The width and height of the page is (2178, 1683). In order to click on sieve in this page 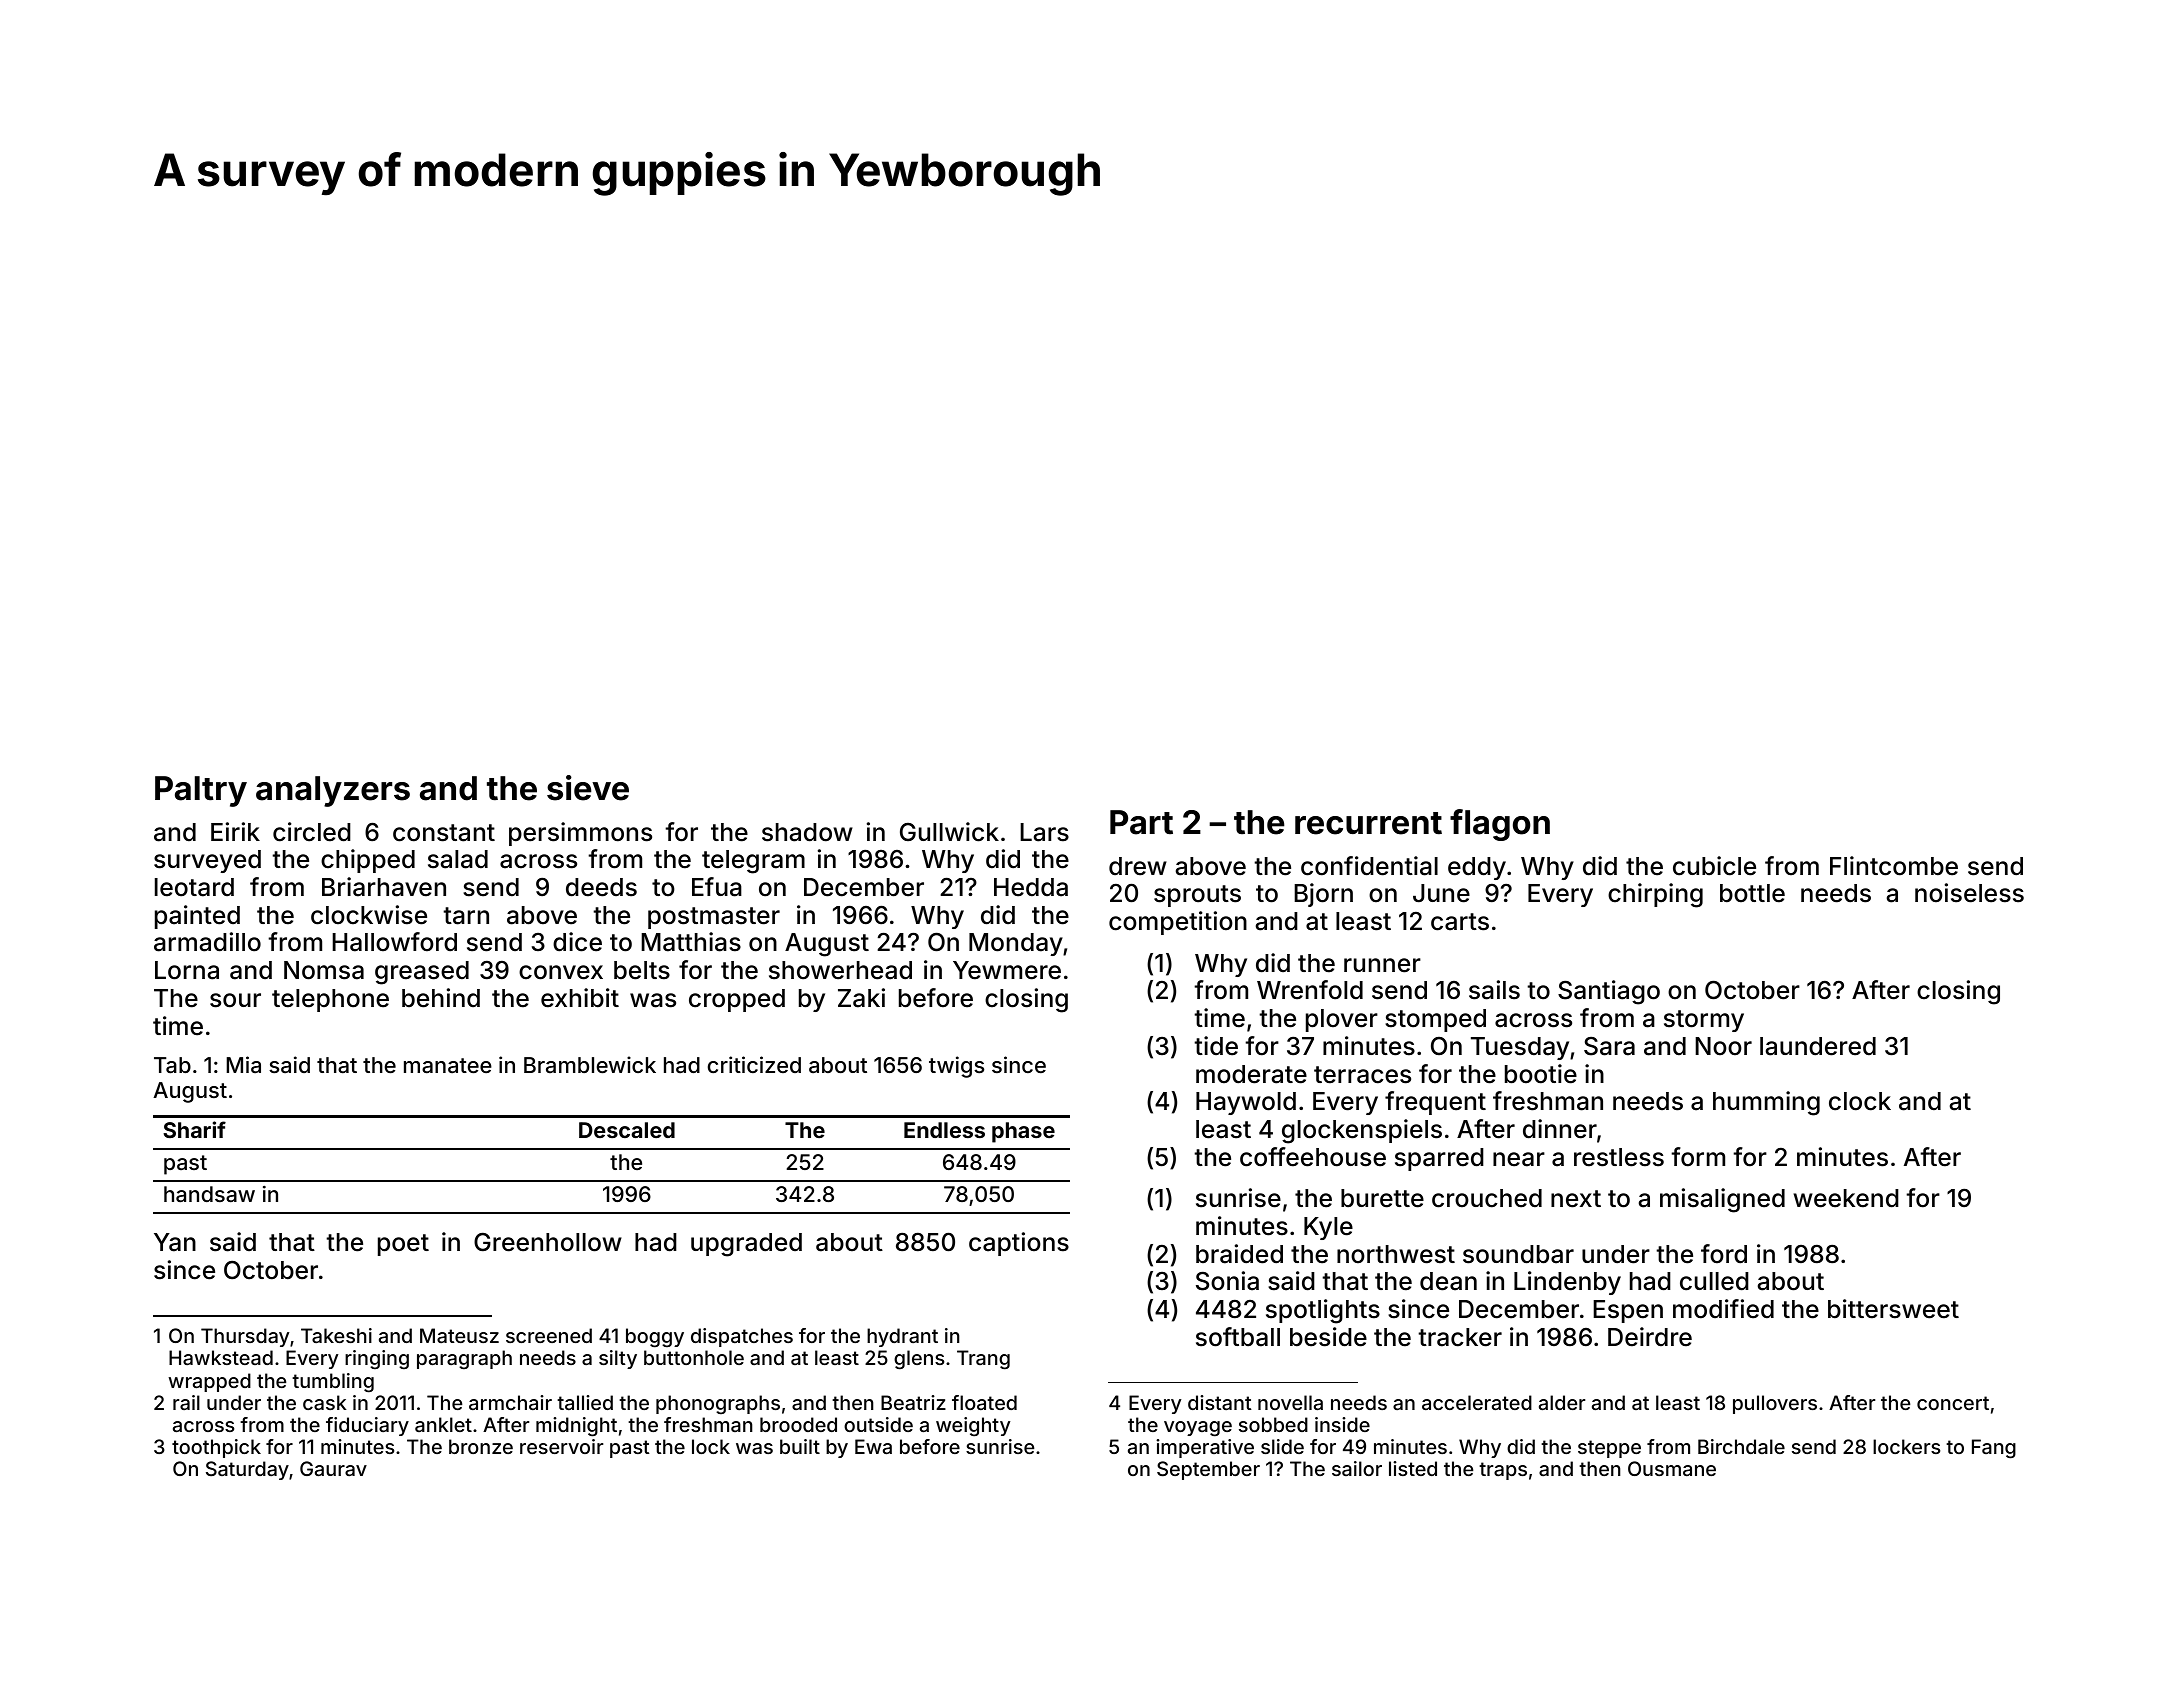, I will do `click(588, 788)`.
